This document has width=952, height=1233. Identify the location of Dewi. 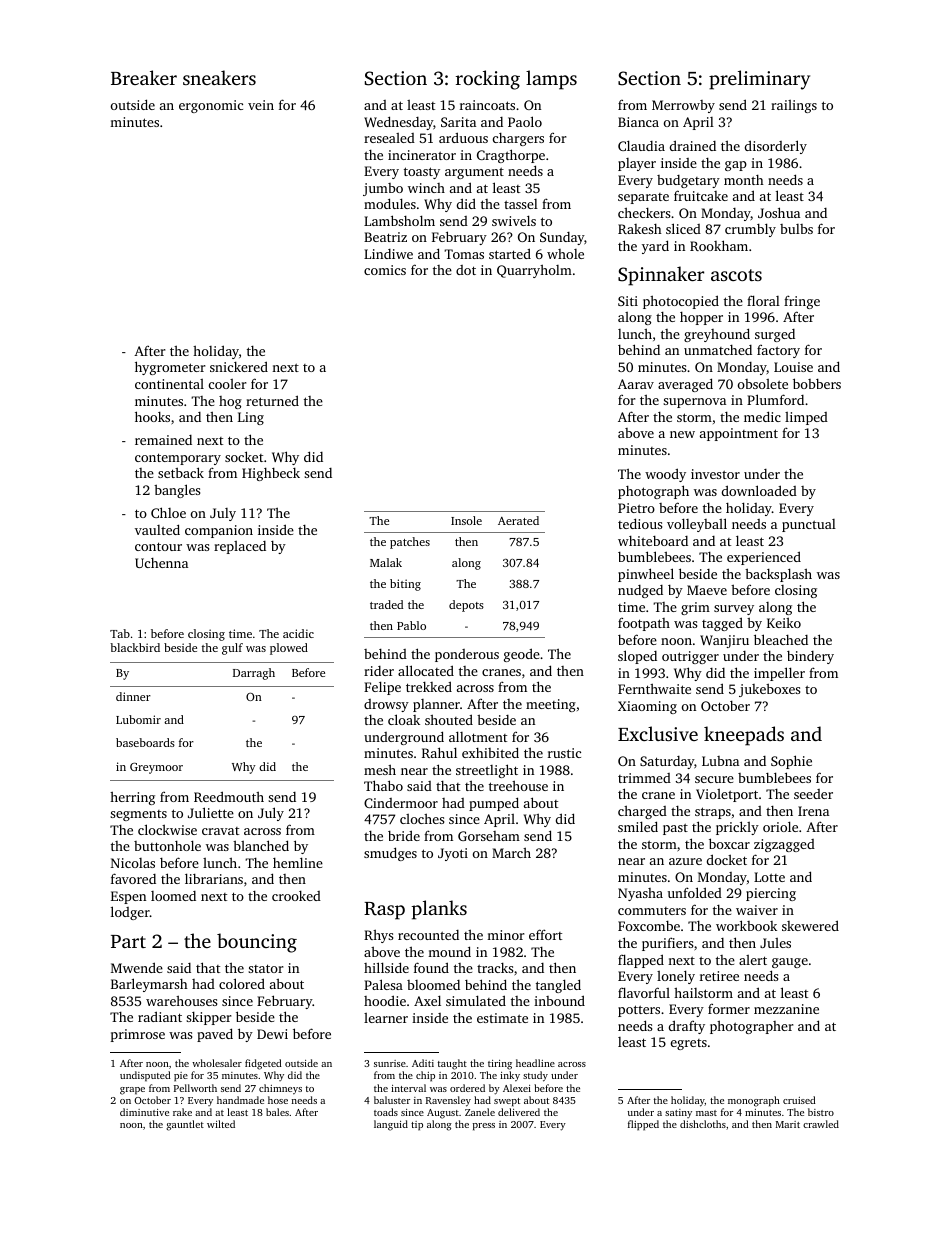
(272, 1034).
